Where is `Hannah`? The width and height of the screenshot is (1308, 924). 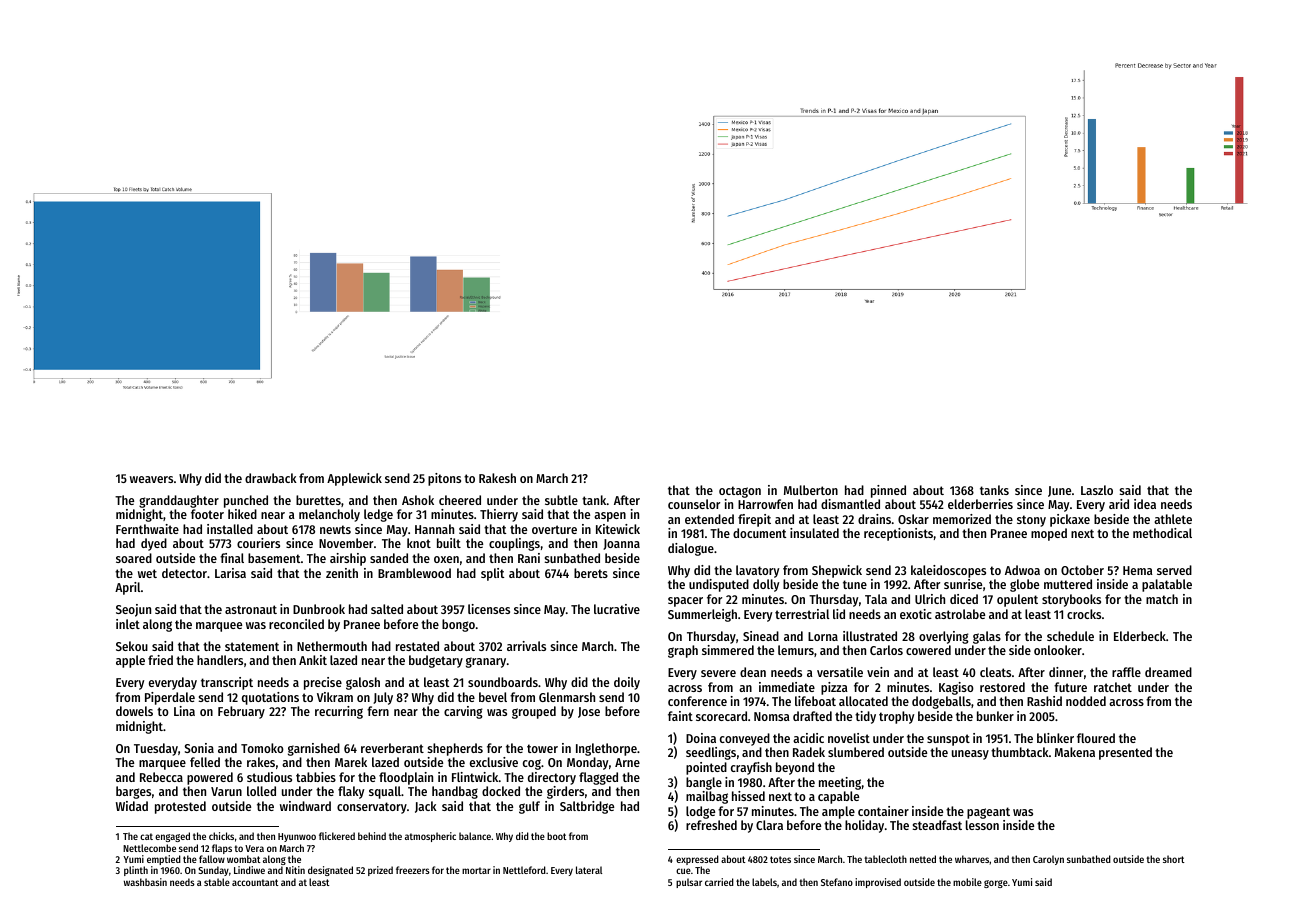
Hannah is located at coordinates (434, 529).
